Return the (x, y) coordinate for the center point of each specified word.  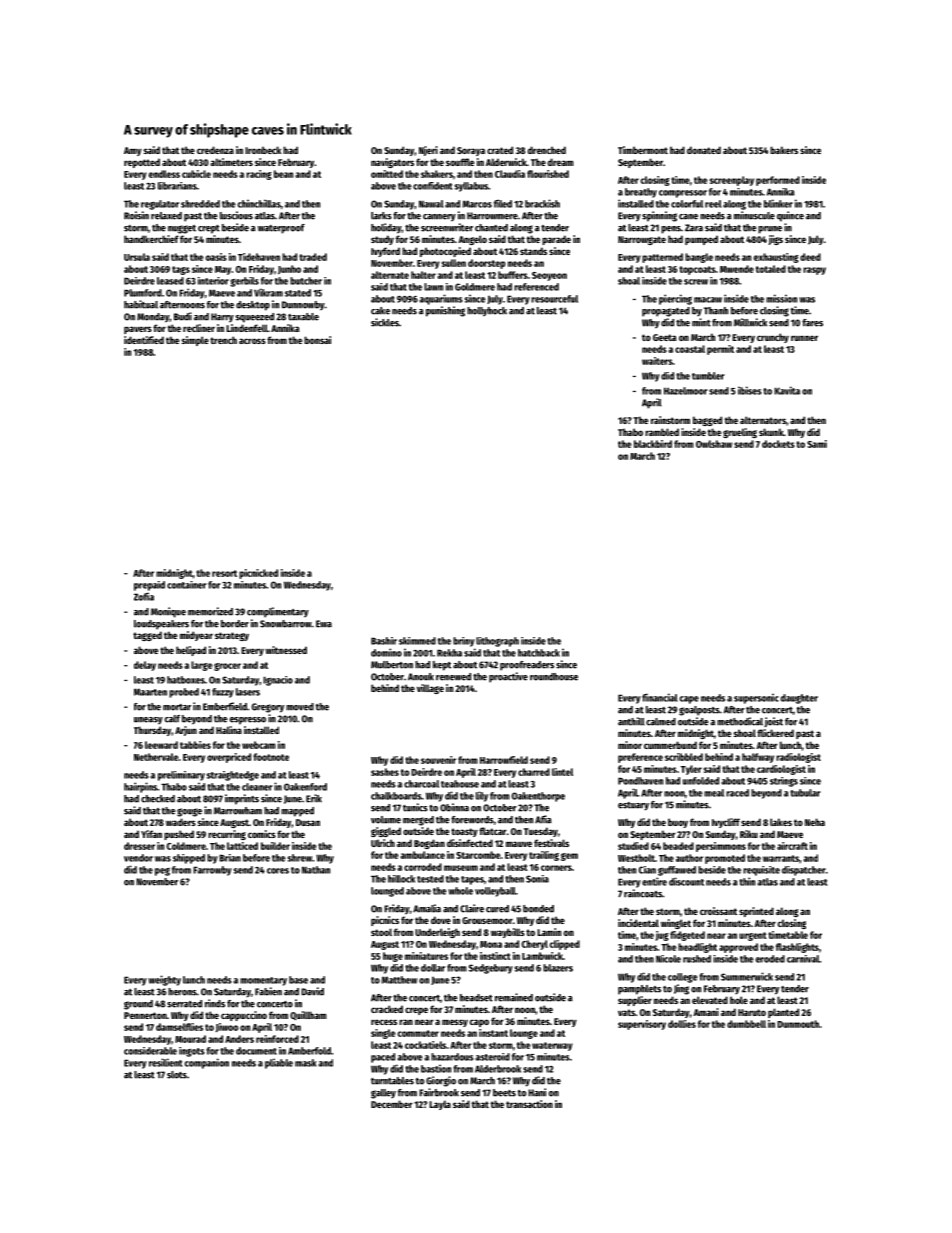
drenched (547, 150)
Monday (153, 318)
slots (177, 1075)
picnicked (258, 574)
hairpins (140, 787)
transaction (529, 1104)
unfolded (701, 781)
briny (464, 642)
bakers (784, 150)
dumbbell (746, 1024)
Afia (543, 819)
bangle (699, 258)
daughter (799, 699)
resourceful (554, 299)
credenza (215, 150)
